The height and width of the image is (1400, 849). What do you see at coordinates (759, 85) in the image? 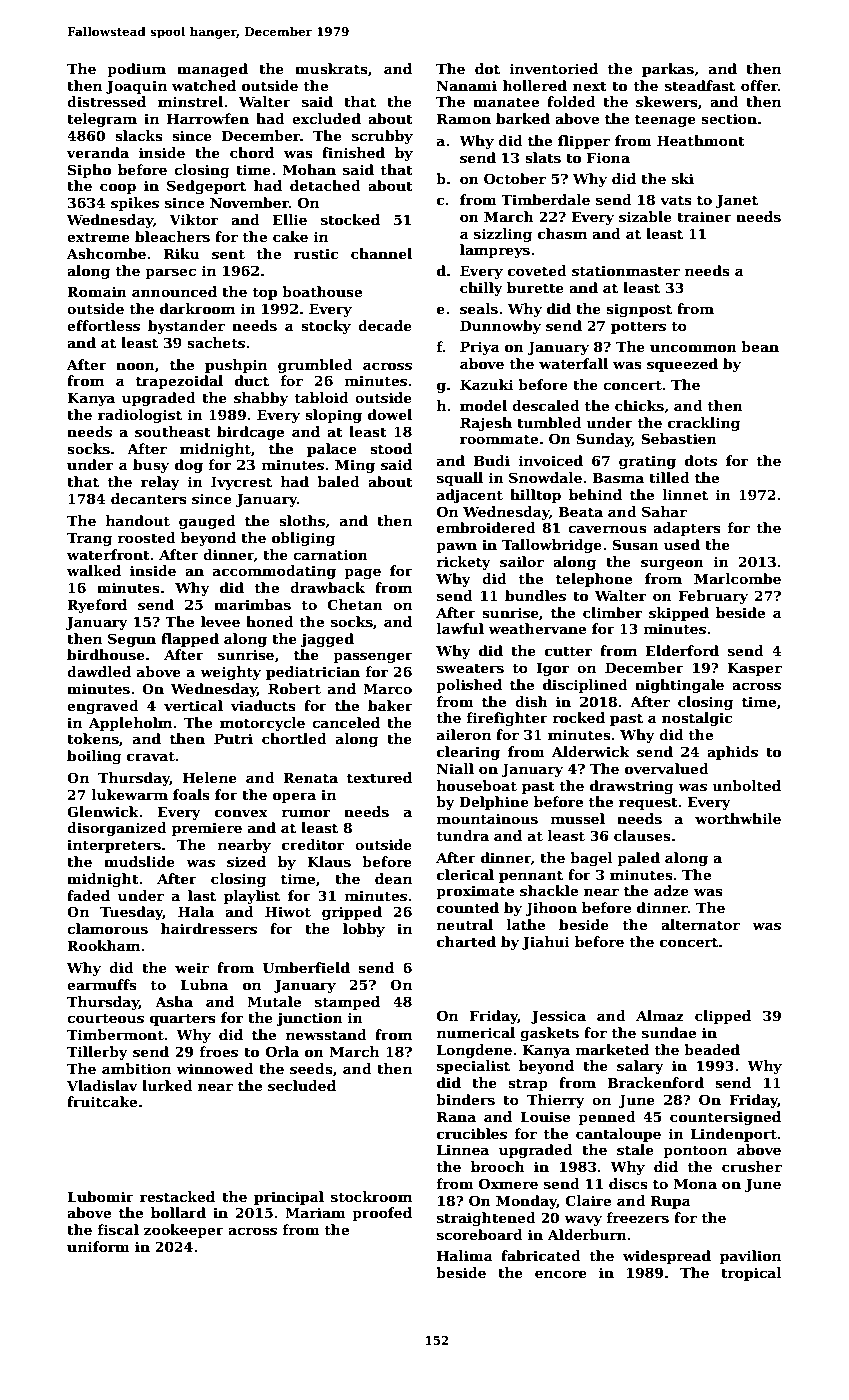
I see `offer` at bounding box center [759, 85].
